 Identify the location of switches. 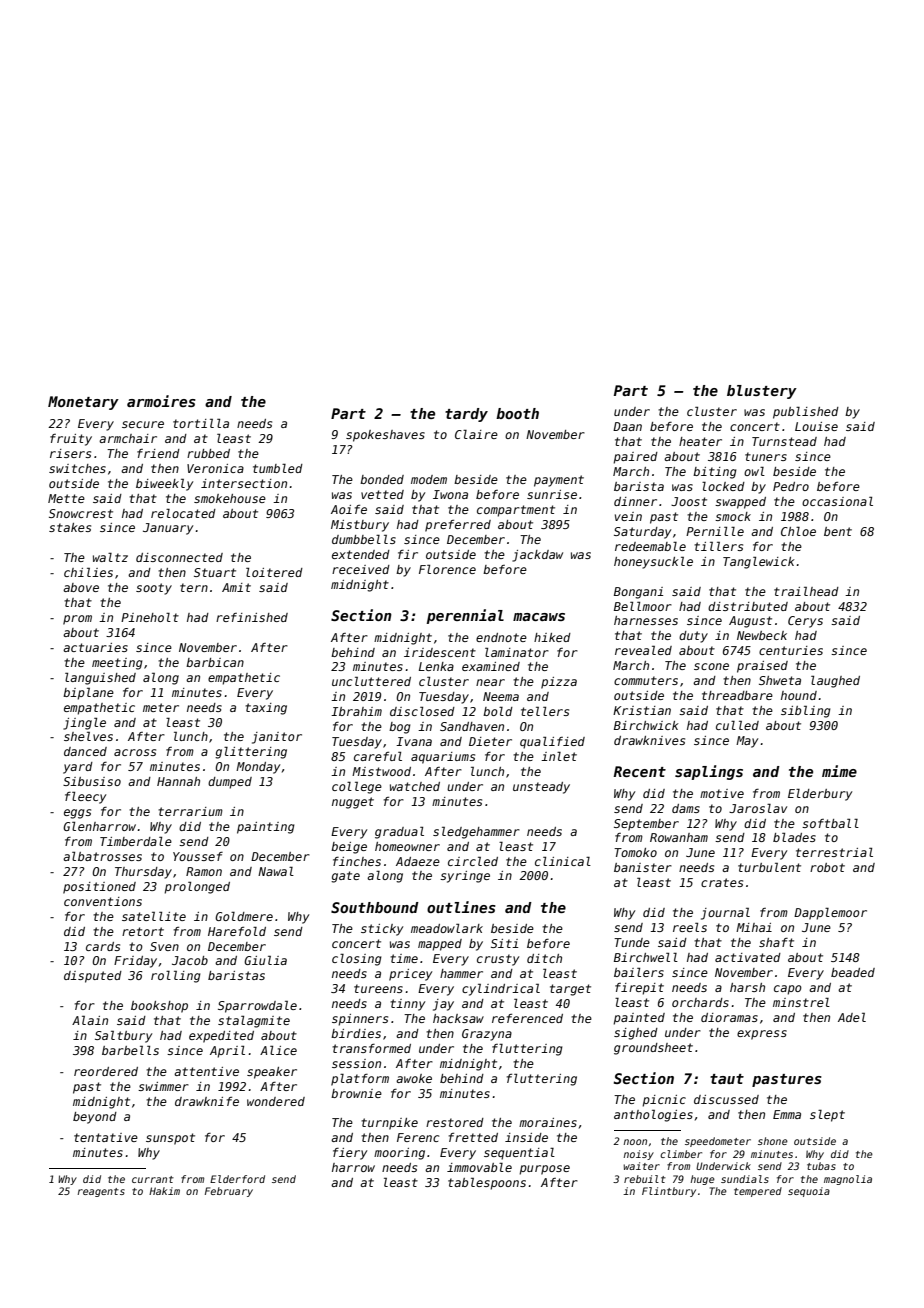
(77, 468).
